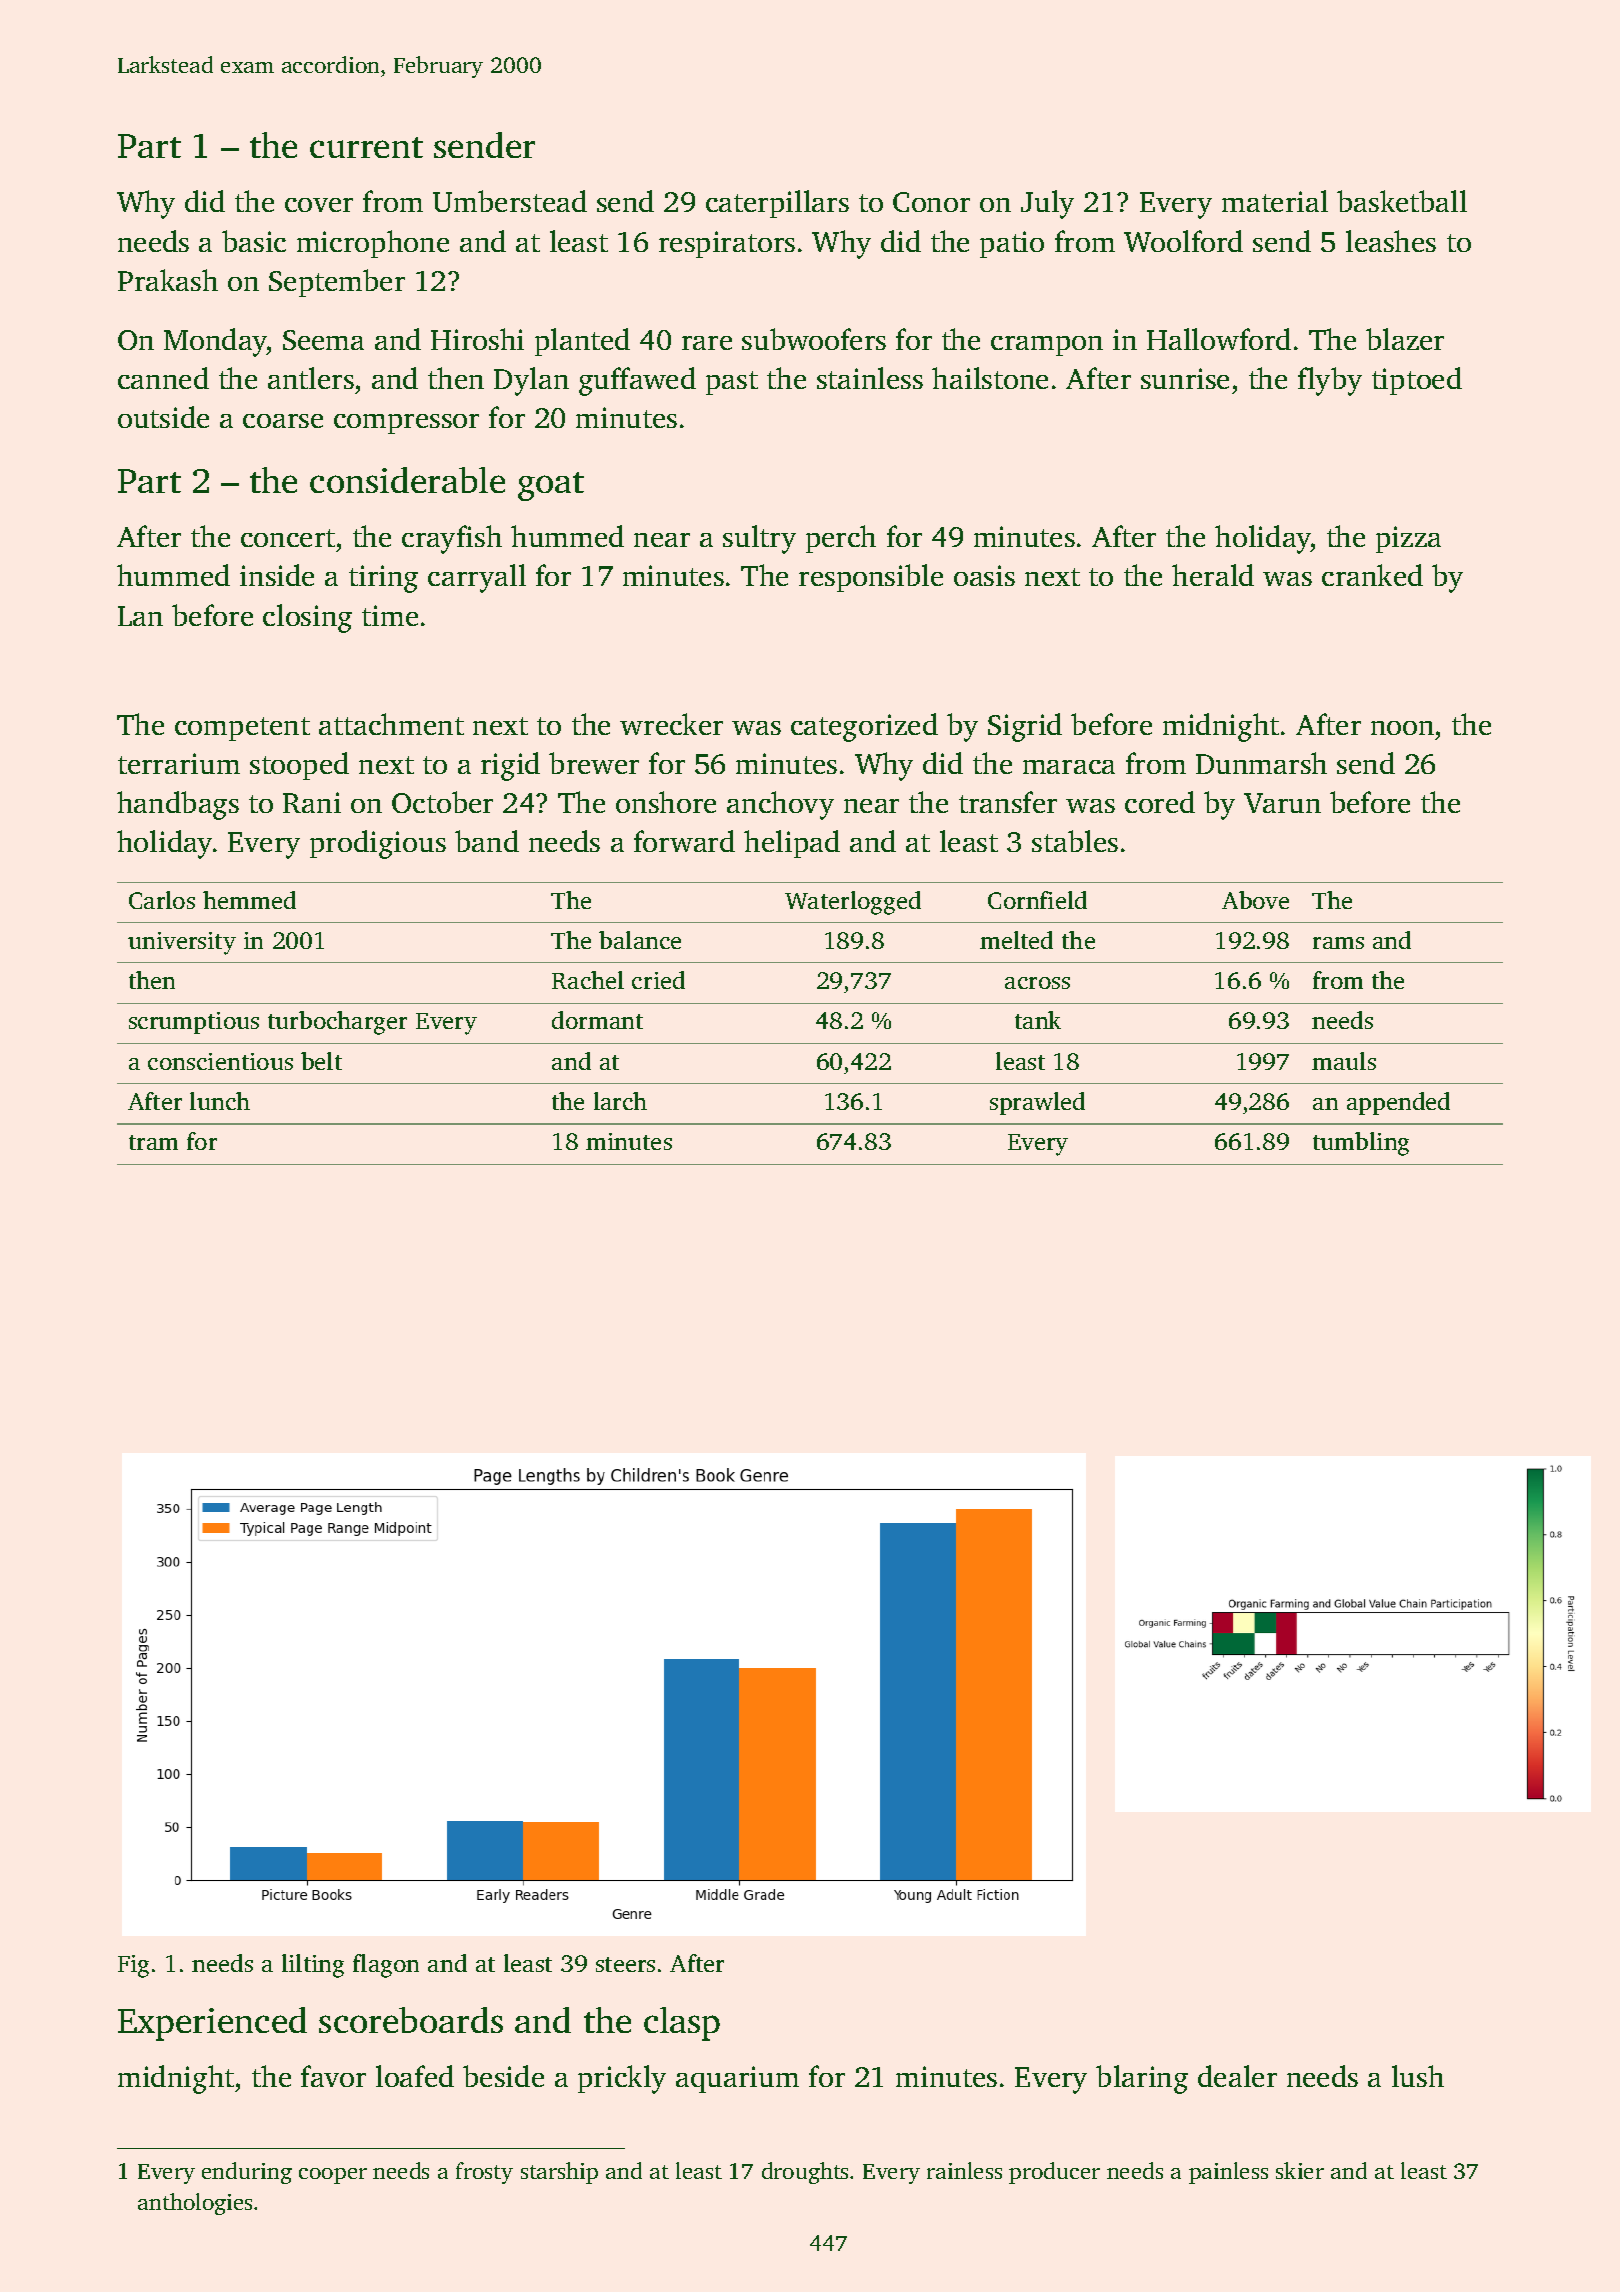 The height and width of the screenshot is (2292, 1620). Describe the element at coordinates (452, 539) in the screenshot. I see `crayfish` at that location.
